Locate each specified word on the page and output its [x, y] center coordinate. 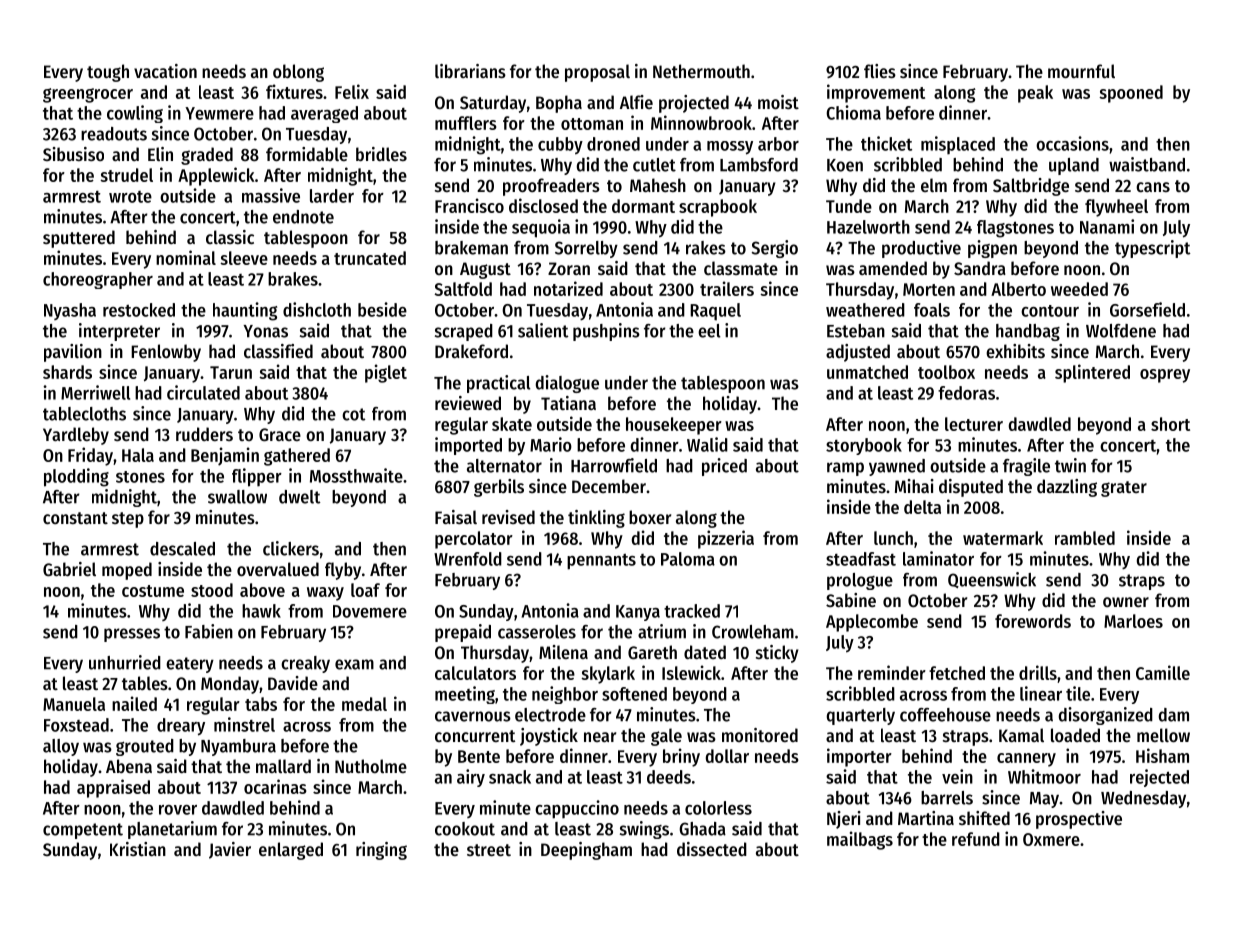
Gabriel [69, 569]
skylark [608, 675]
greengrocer [88, 95]
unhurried [125, 662]
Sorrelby [586, 249]
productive [921, 249]
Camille [1163, 672]
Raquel [715, 312]
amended [893, 268]
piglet [386, 373]
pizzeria [726, 539]
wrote [130, 197]
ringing [381, 851]
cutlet [654, 165]
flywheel [1116, 208]
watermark [1003, 538]
